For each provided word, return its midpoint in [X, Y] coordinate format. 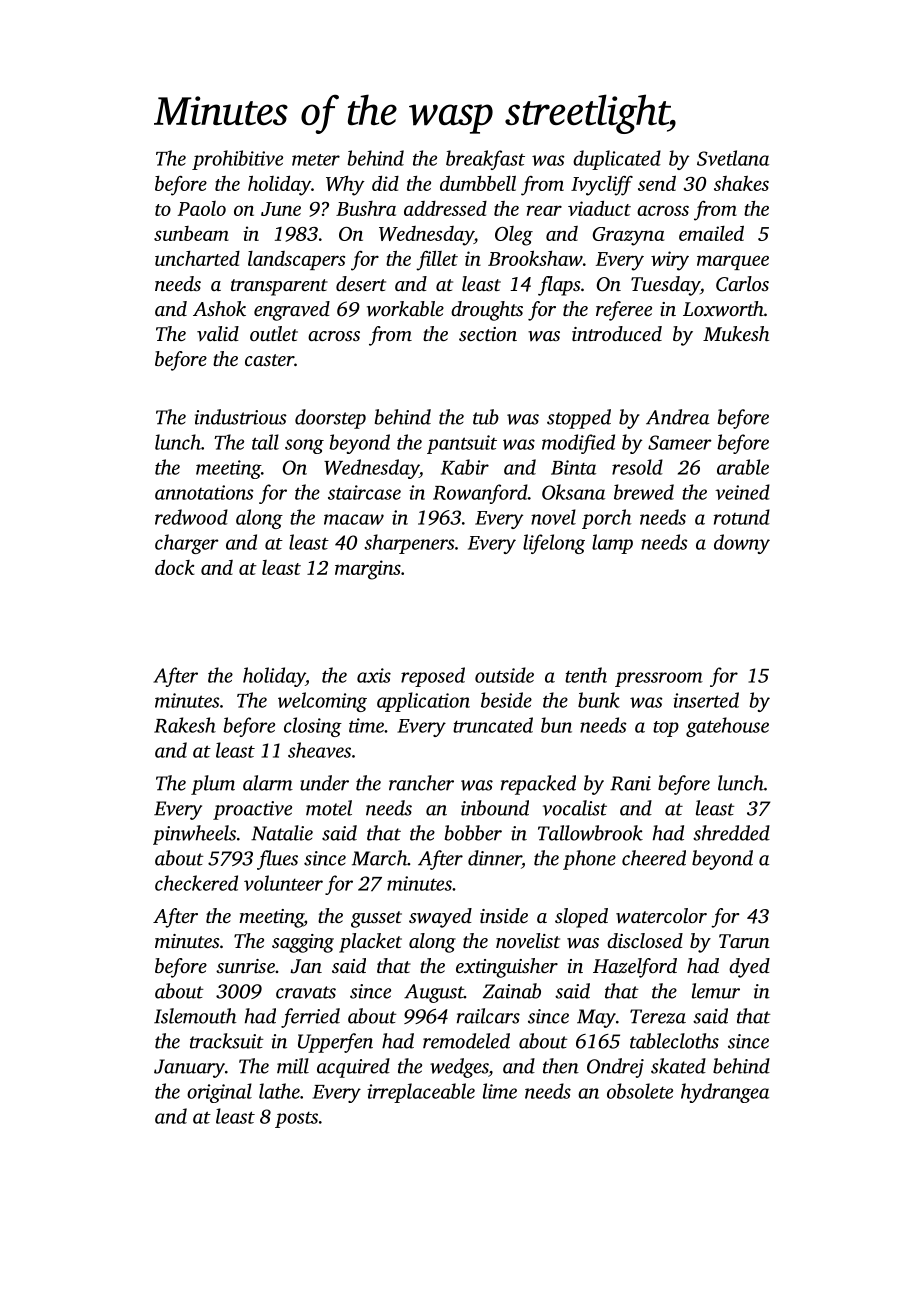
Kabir [465, 467]
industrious [241, 417]
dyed [749, 968]
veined [742, 492]
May [596, 1018]
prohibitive [237, 160]
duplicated [617, 160]
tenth [586, 675]
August [434, 993]
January [189, 1068]
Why [345, 186]
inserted [706, 700]
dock [175, 567]
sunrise [245, 966]
